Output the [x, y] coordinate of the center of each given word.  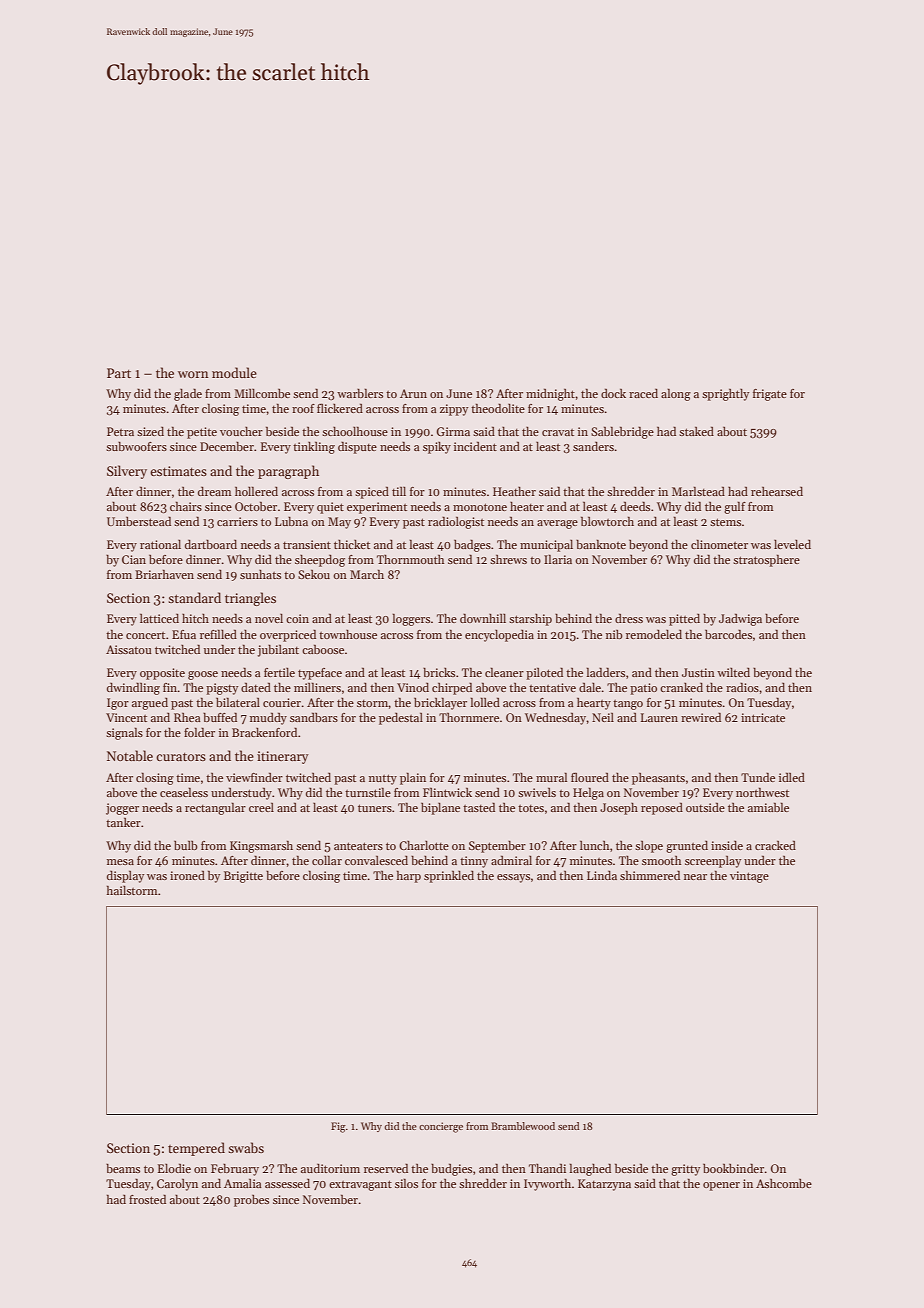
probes [251, 1201]
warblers [360, 393]
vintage [749, 877]
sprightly [725, 395]
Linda [602, 875]
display [125, 877]
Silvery [127, 472]
